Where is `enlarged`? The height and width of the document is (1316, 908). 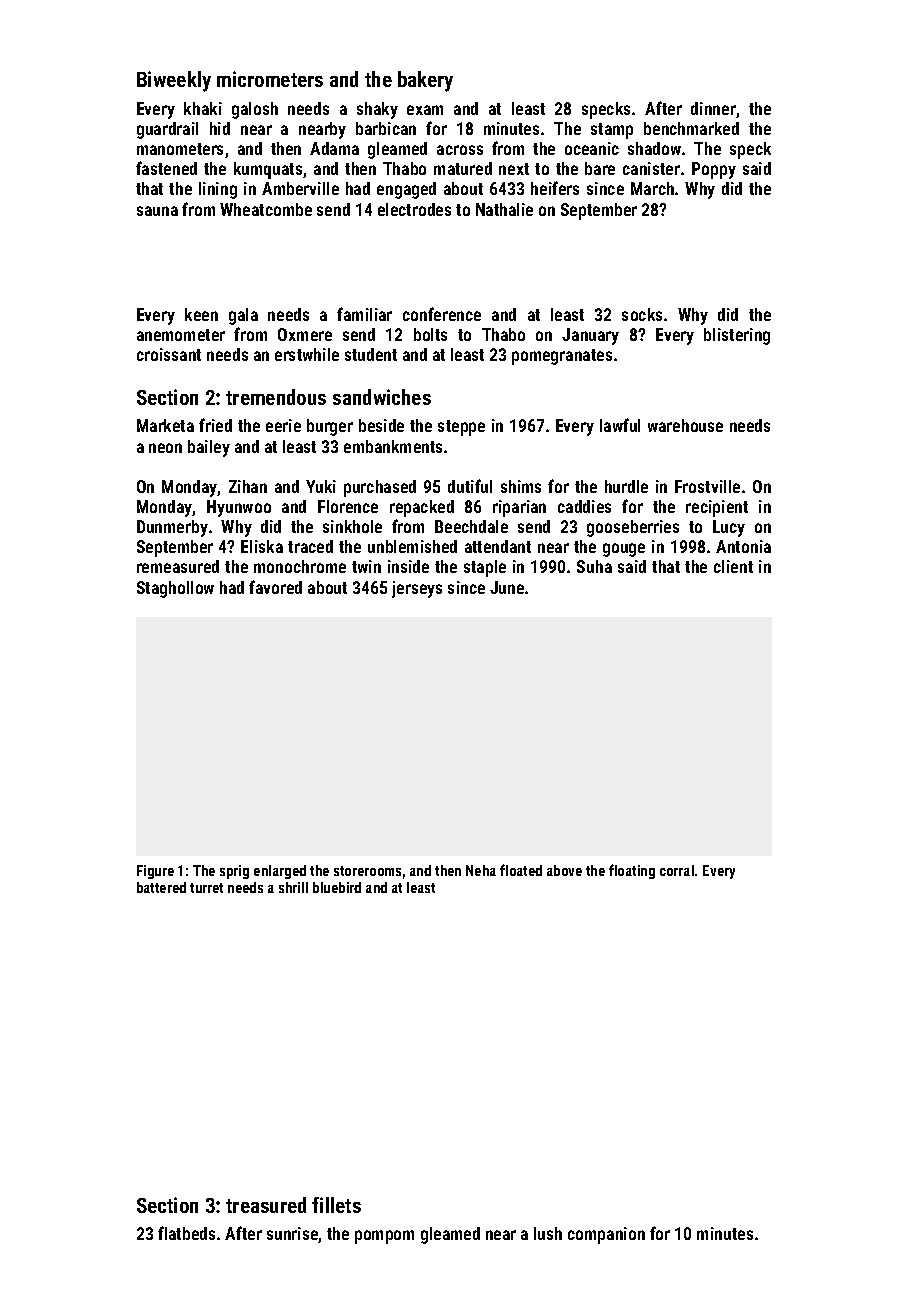
enlarged is located at coordinates (280, 872).
